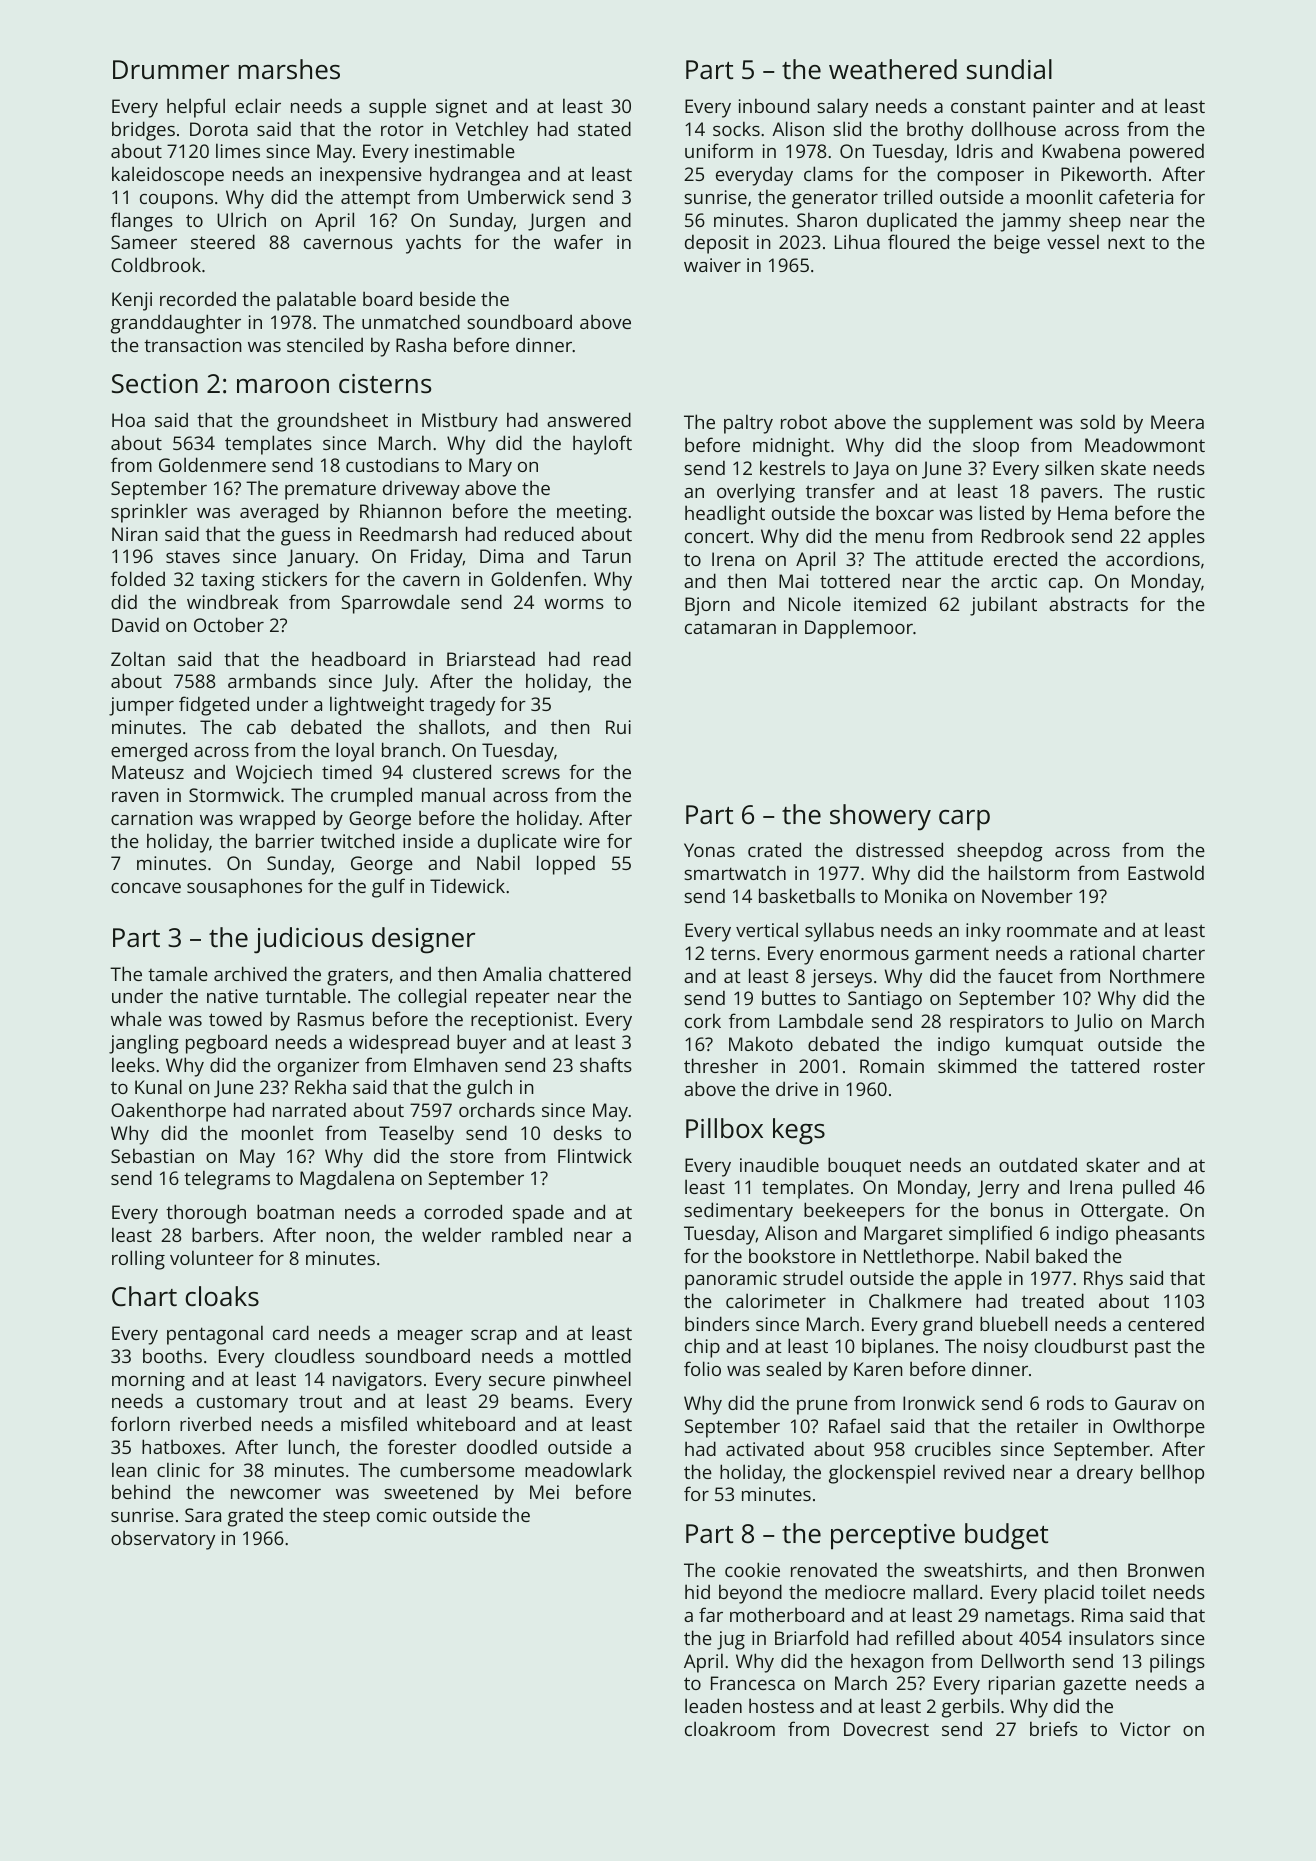 Image resolution: width=1316 pixels, height=1861 pixels. Describe the element at coordinates (163, 1540) in the screenshot. I see `observatory` at that location.
